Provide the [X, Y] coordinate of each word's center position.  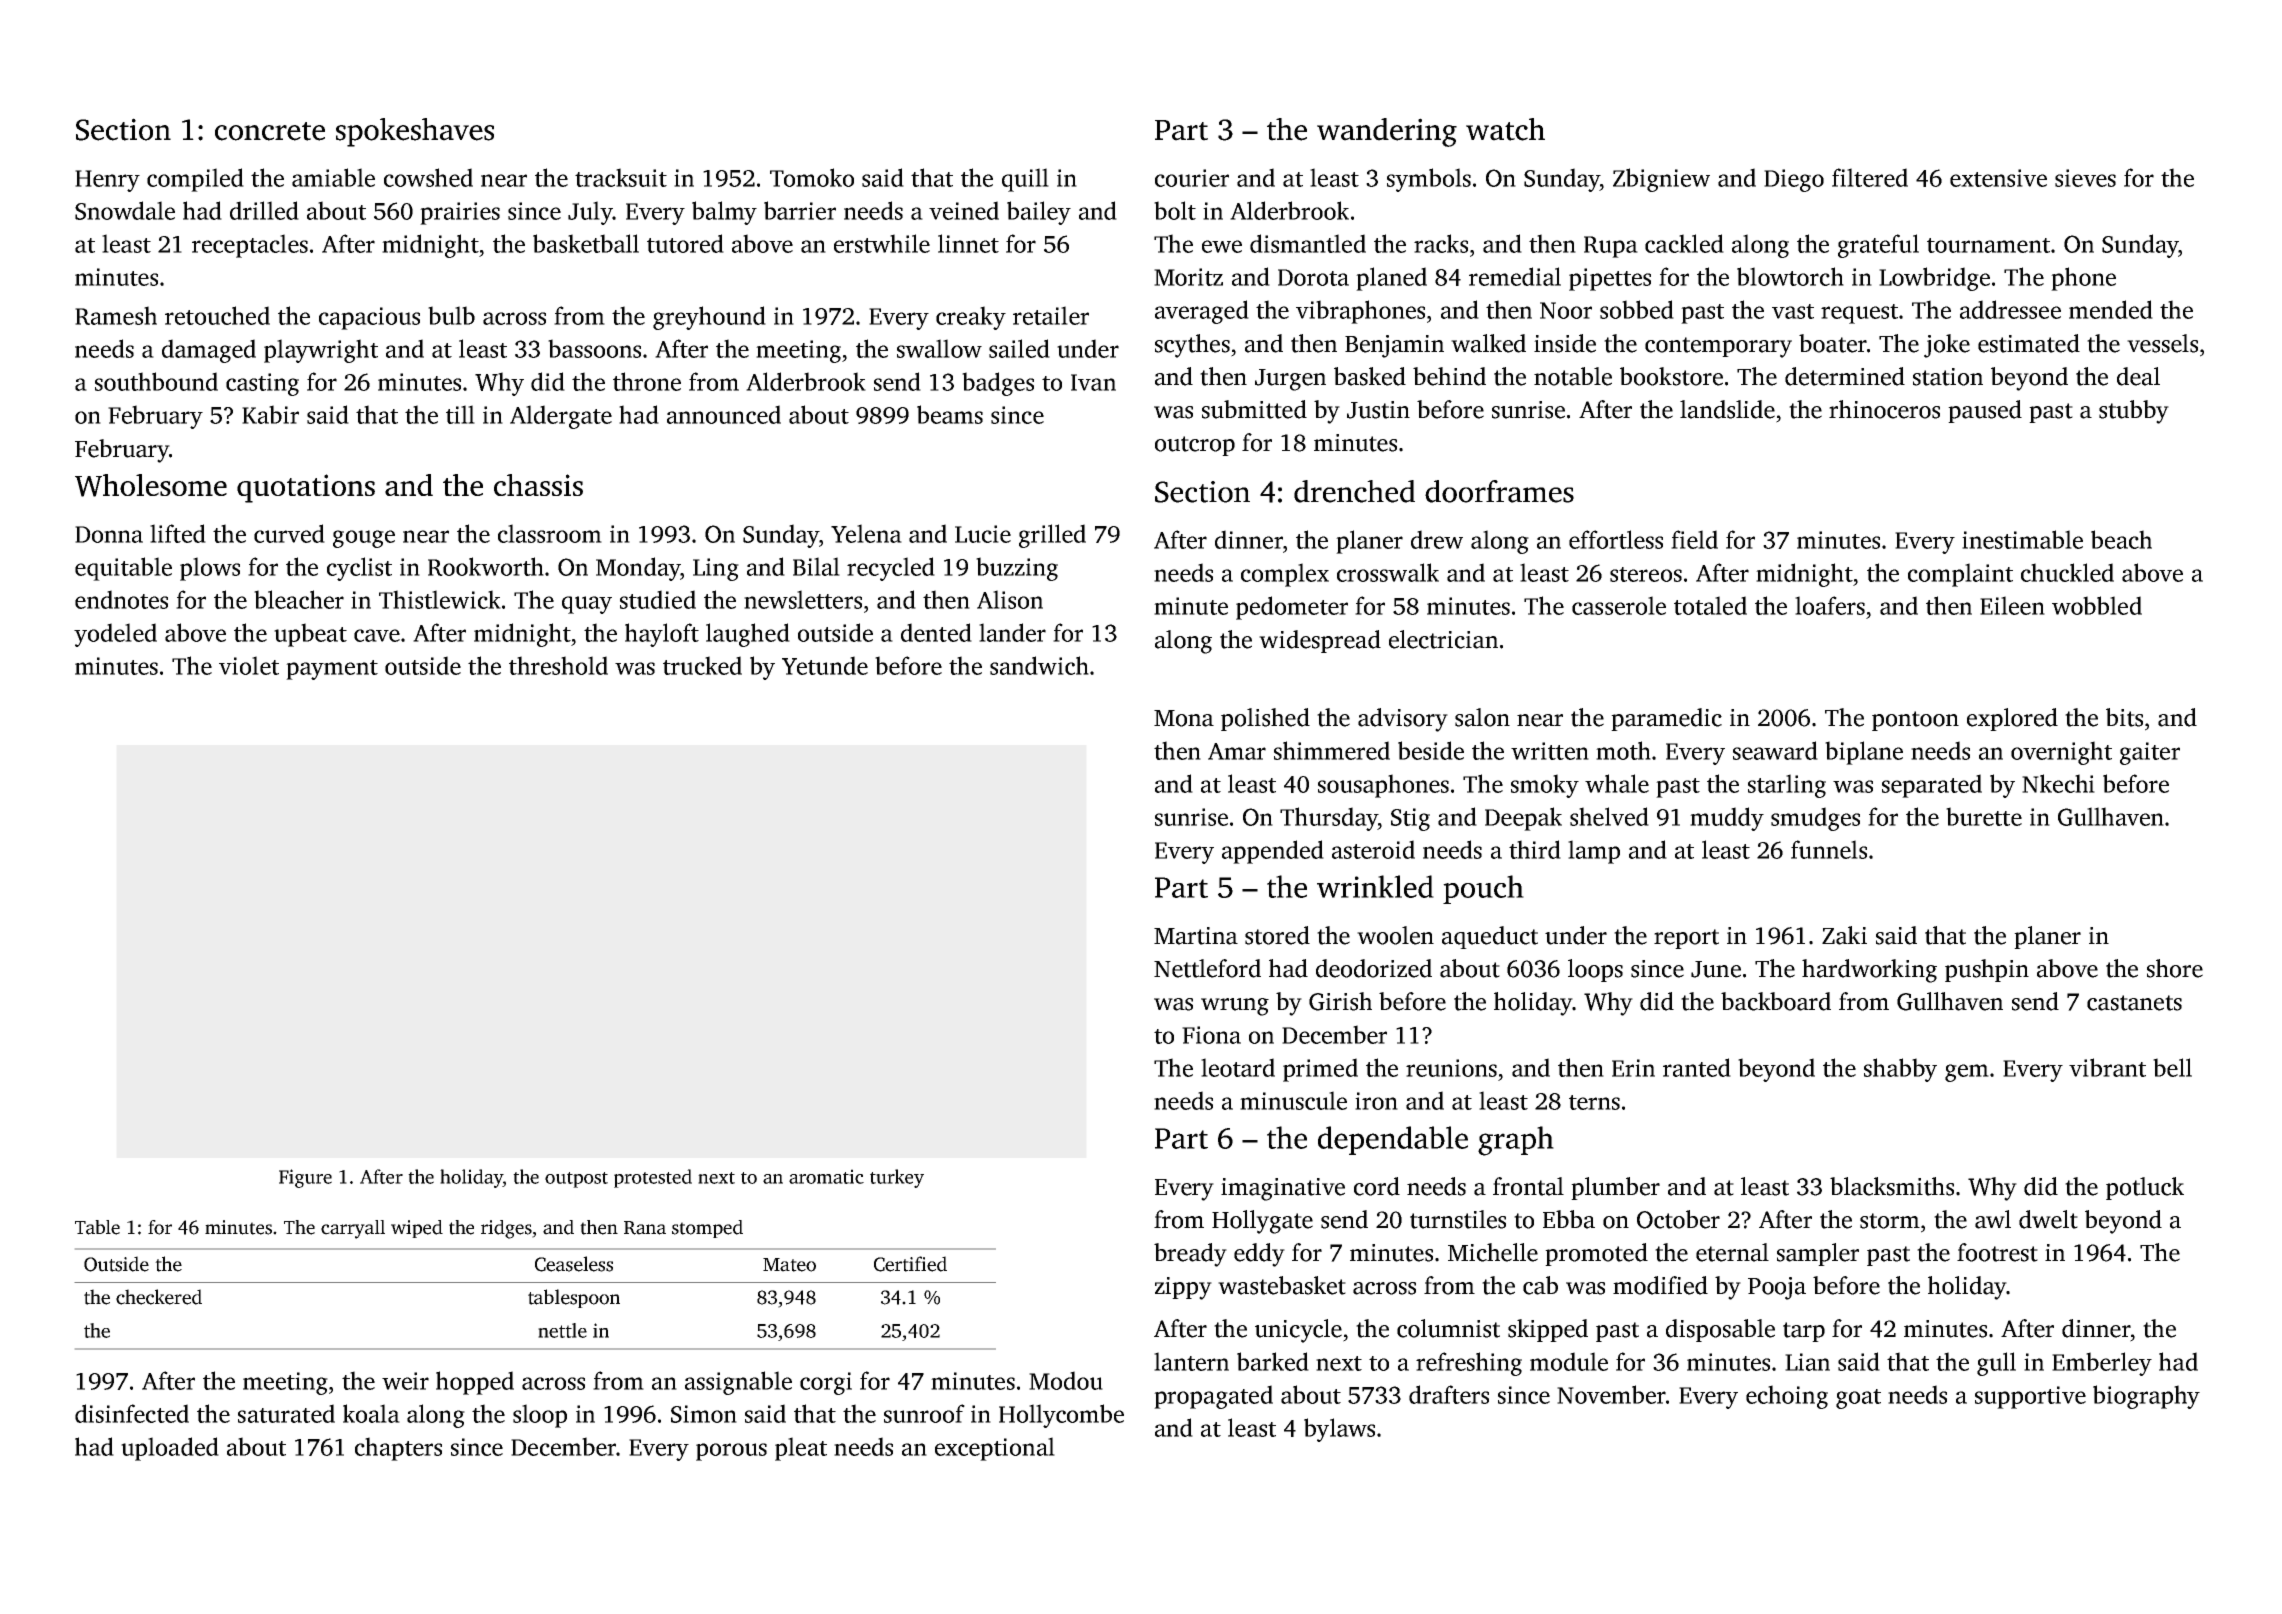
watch [1505, 129]
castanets [2134, 1003]
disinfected [132, 1413]
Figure [305, 1178]
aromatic [826, 1176]
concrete [270, 131]
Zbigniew [1661, 180]
